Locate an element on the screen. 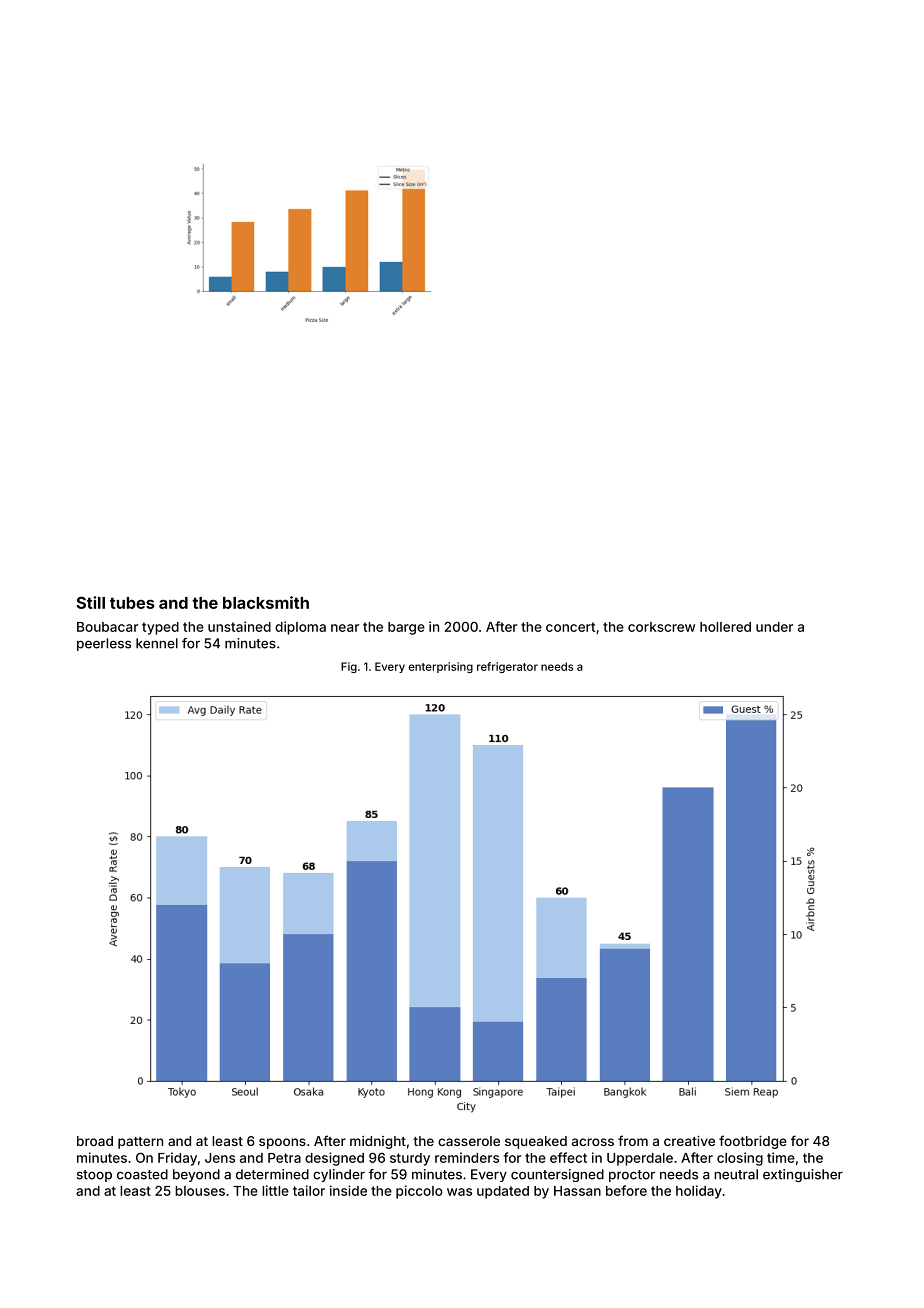 The width and height of the screenshot is (924, 1308). midnight is located at coordinates (378, 1142).
